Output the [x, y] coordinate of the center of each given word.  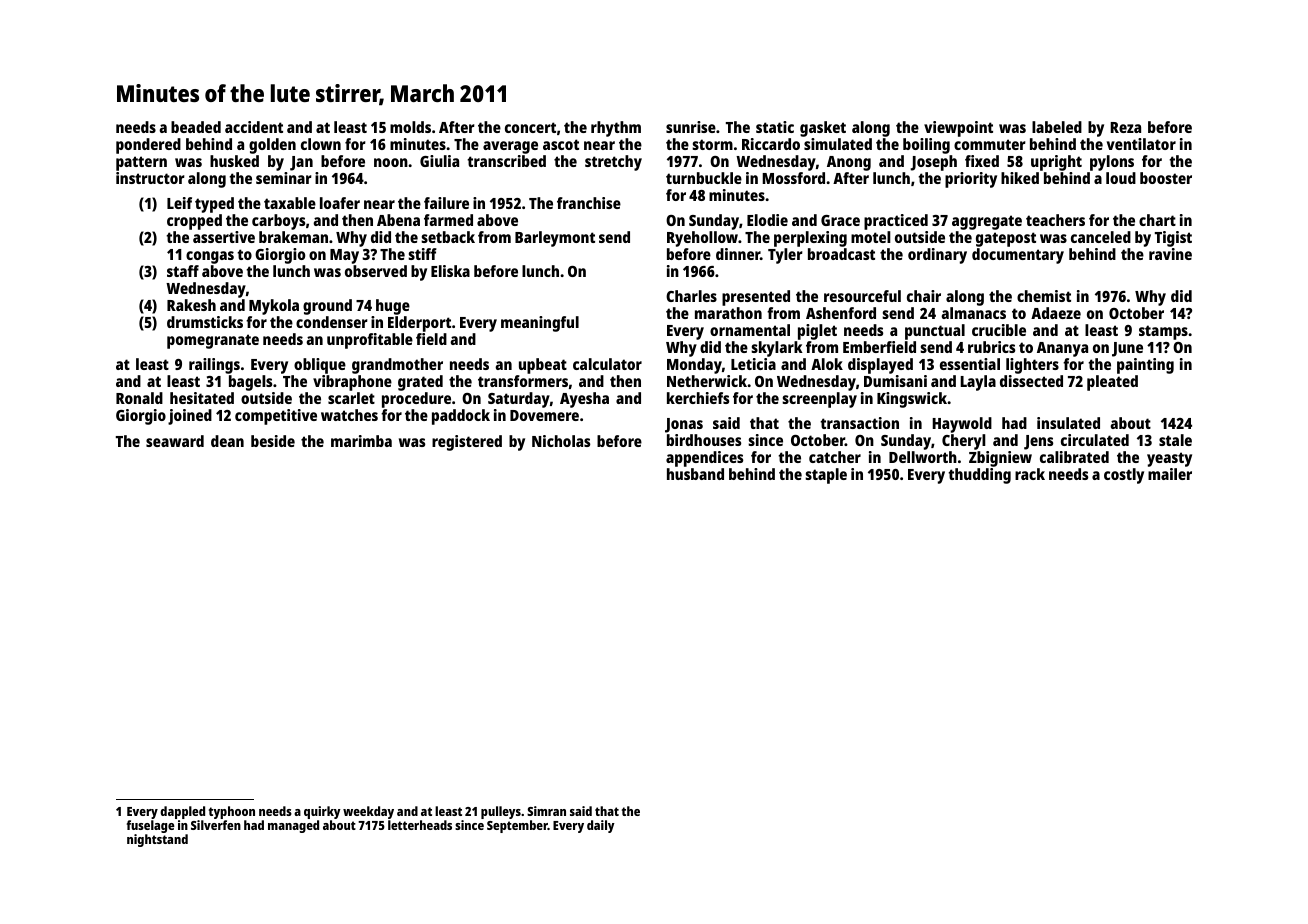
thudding [979, 476]
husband [695, 474]
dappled [182, 812]
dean [227, 441]
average [510, 147]
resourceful [862, 296]
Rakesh [191, 305]
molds [410, 127]
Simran [546, 811]
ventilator [1141, 144]
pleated [1112, 383]
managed [293, 826]
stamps [1163, 332]
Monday [694, 366]
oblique [320, 366]
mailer [1170, 474]
